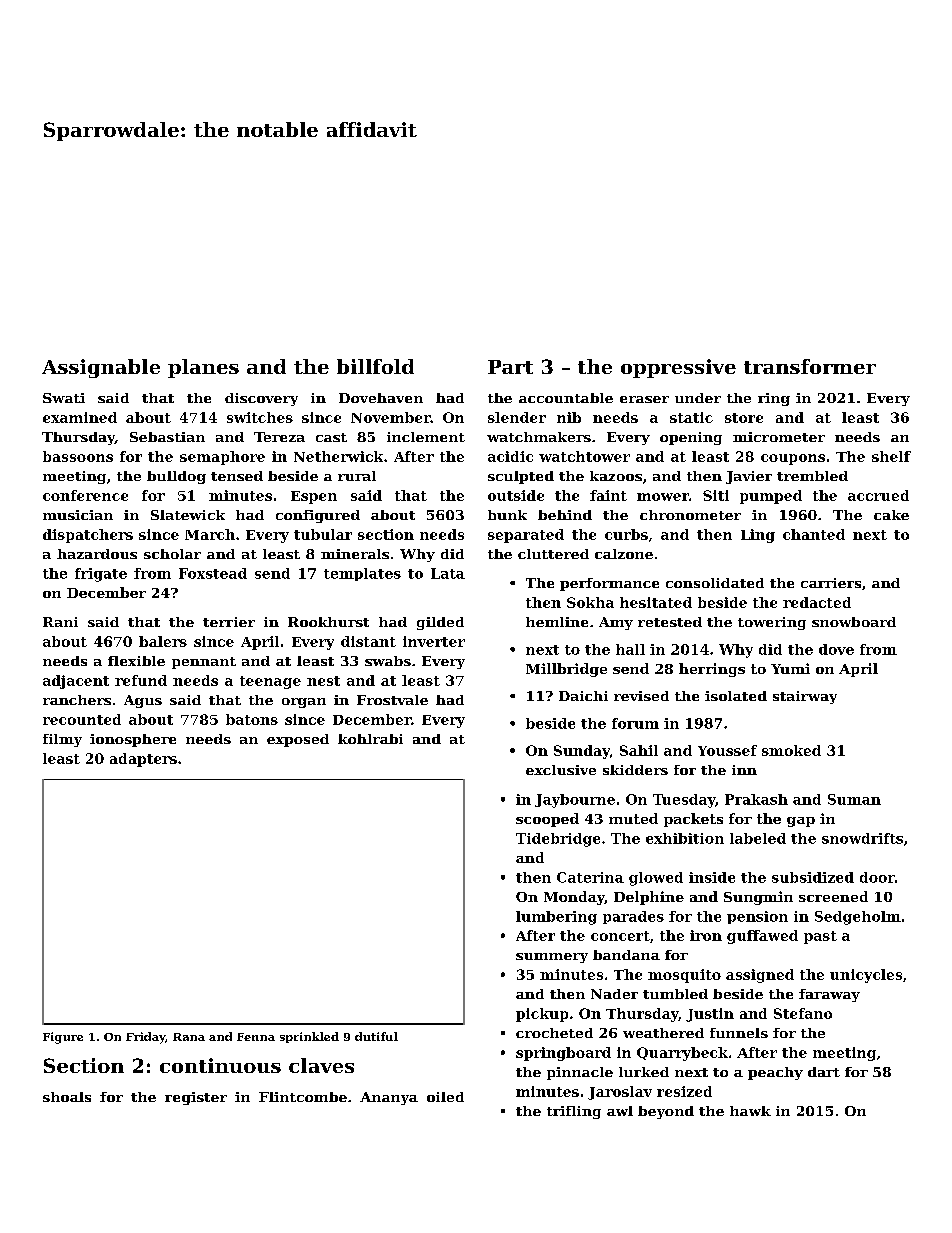  What do you see at coordinates (691, 417) in the image?
I see `static` at bounding box center [691, 417].
